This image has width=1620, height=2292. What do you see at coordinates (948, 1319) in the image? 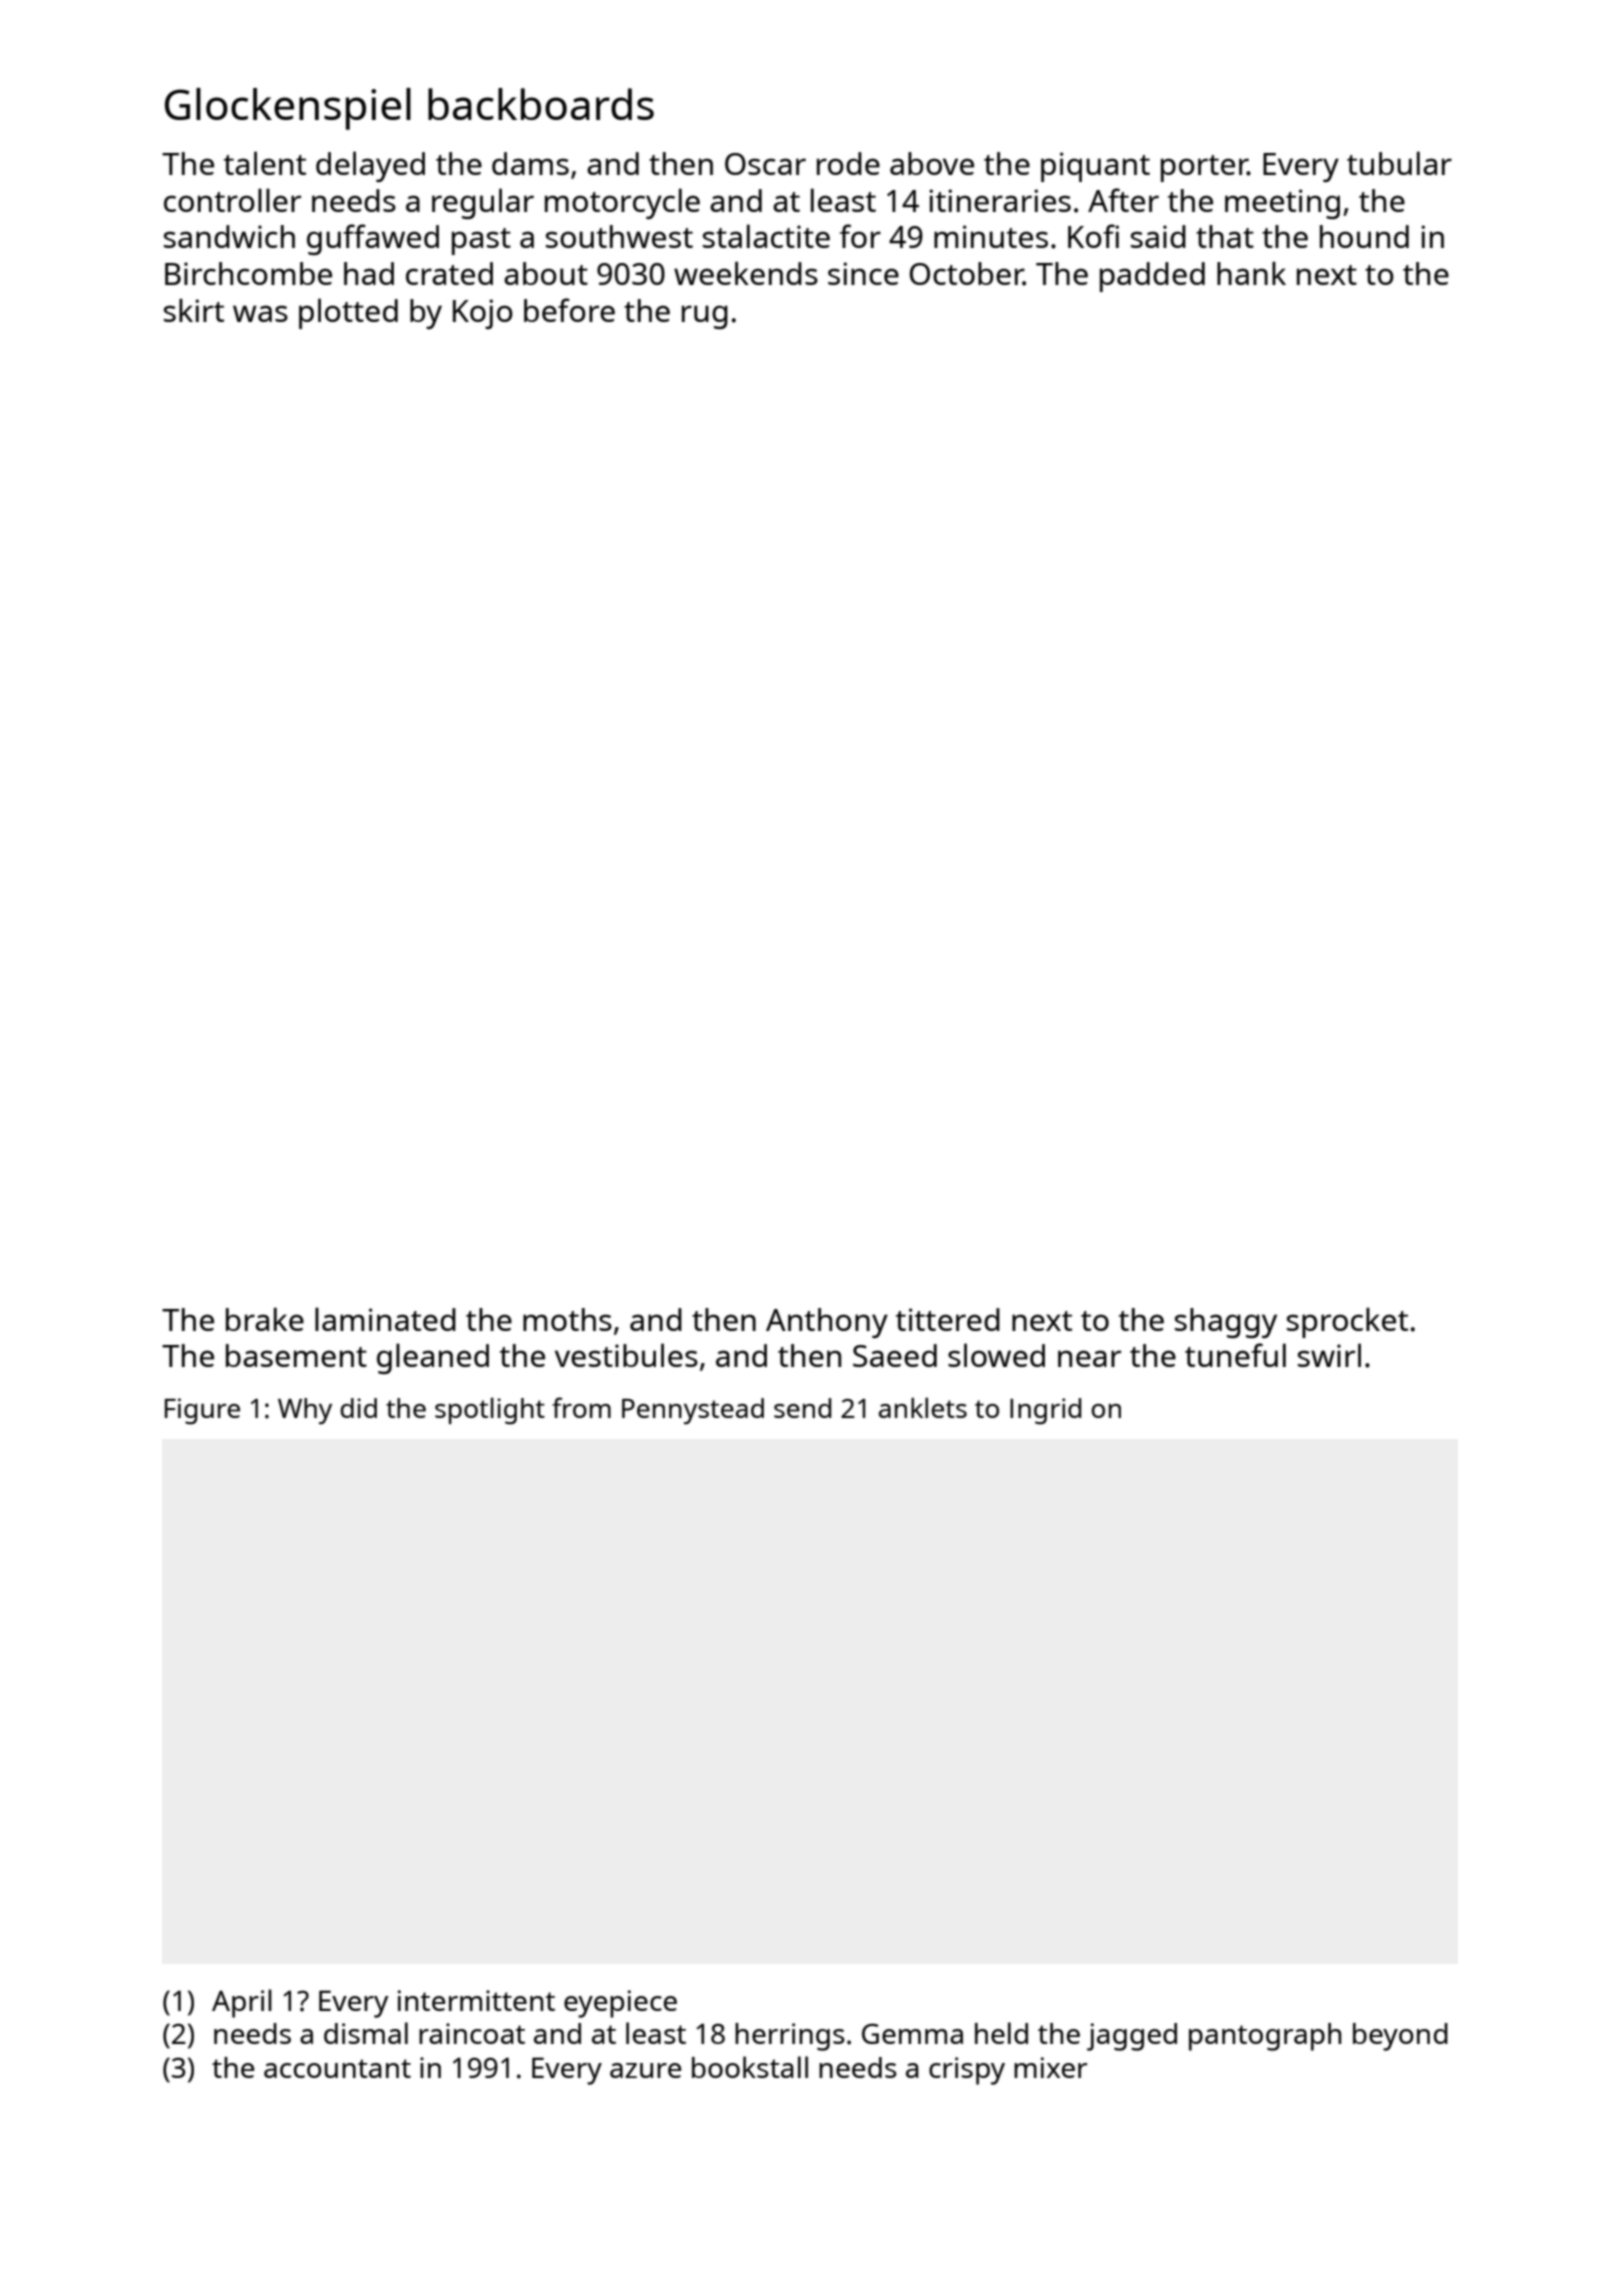
I see `tittered` at bounding box center [948, 1319].
